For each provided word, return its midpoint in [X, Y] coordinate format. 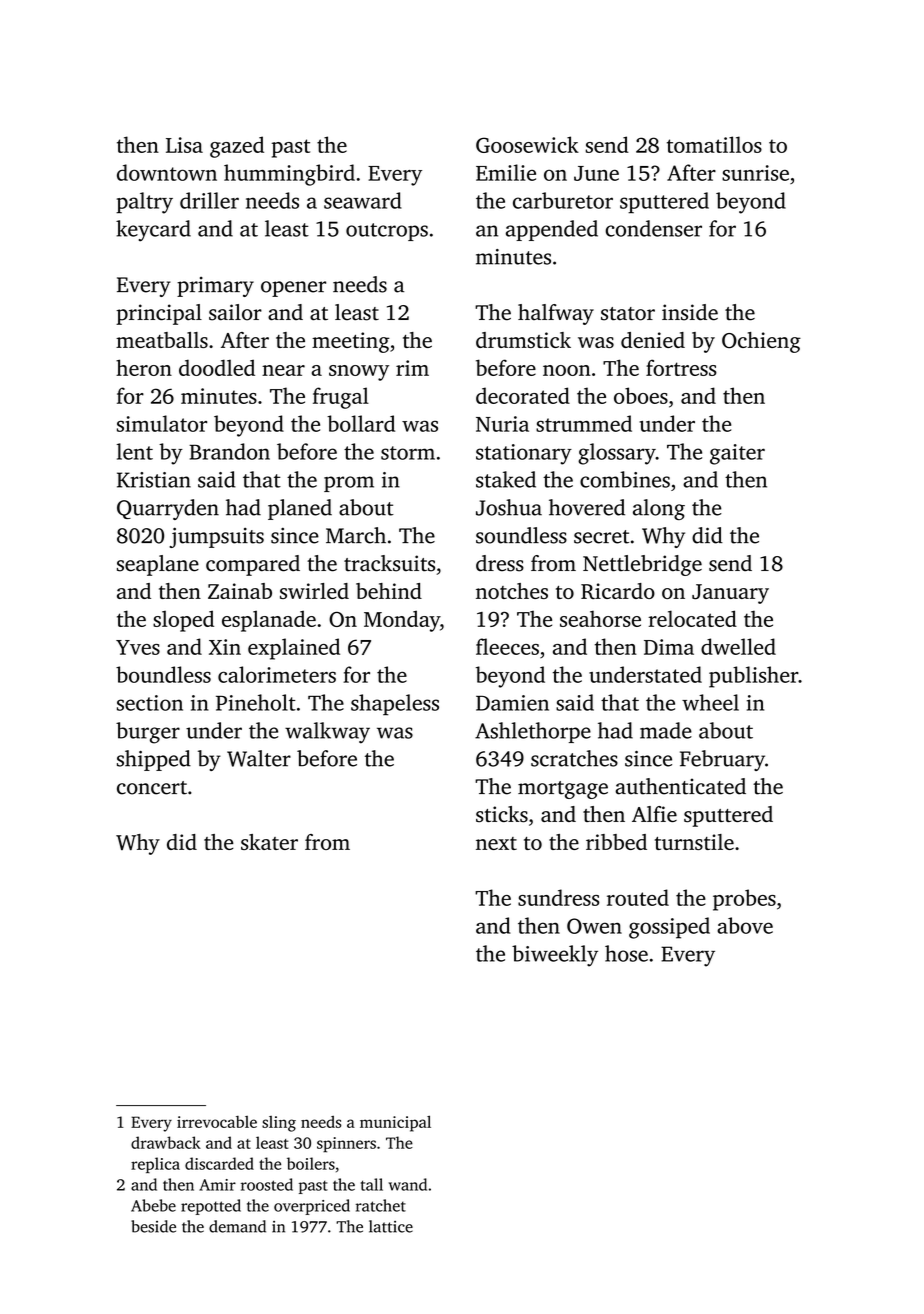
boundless [163, 674]
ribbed [616, 842]
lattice [391, 1226]
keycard [153, 231]
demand [237, 1226]
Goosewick [527, 144]
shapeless [395, 705]
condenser [654, 228]
